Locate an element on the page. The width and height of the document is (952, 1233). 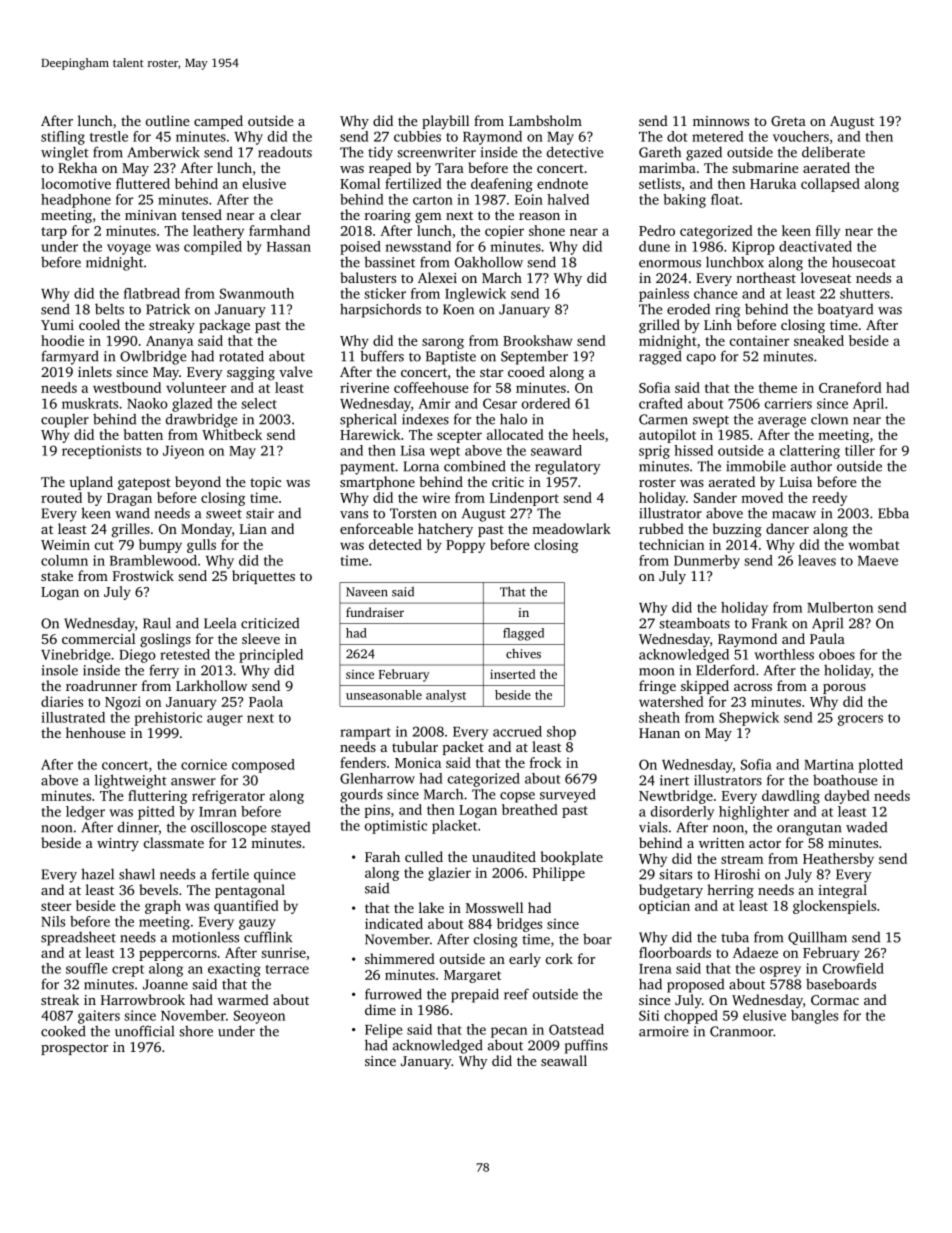
pecan is located at coordinates (509, 1032).
